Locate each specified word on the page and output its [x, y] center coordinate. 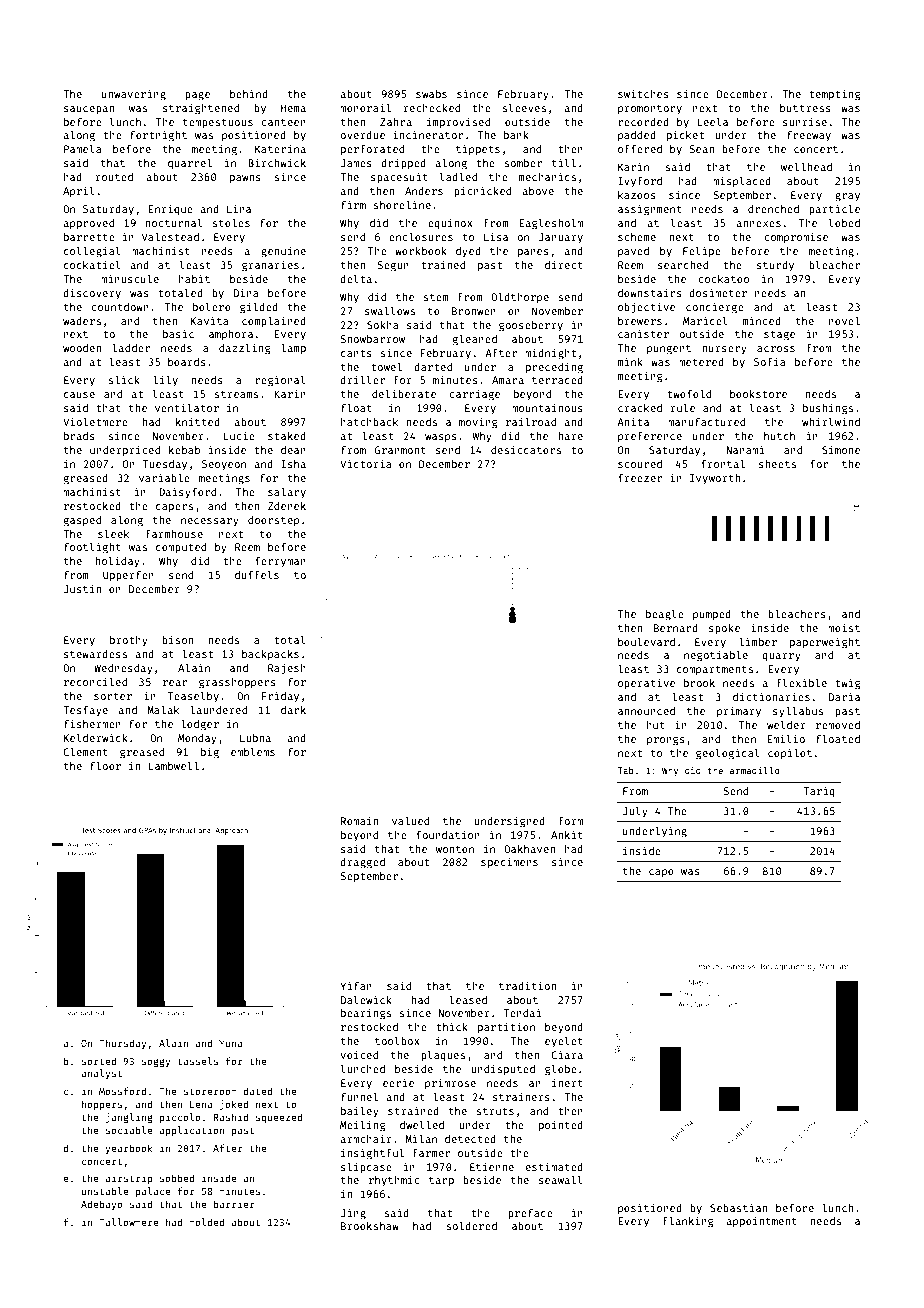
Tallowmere [129, 1222]
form [571, 821]
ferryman [280, 562]
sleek [113, 533]
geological [728, 754]
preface [530, 1214]
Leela [712, 121]
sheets [777, 464]
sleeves [524, 107]
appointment [761, 1221]
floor [105, 765]
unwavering [134, 95]
